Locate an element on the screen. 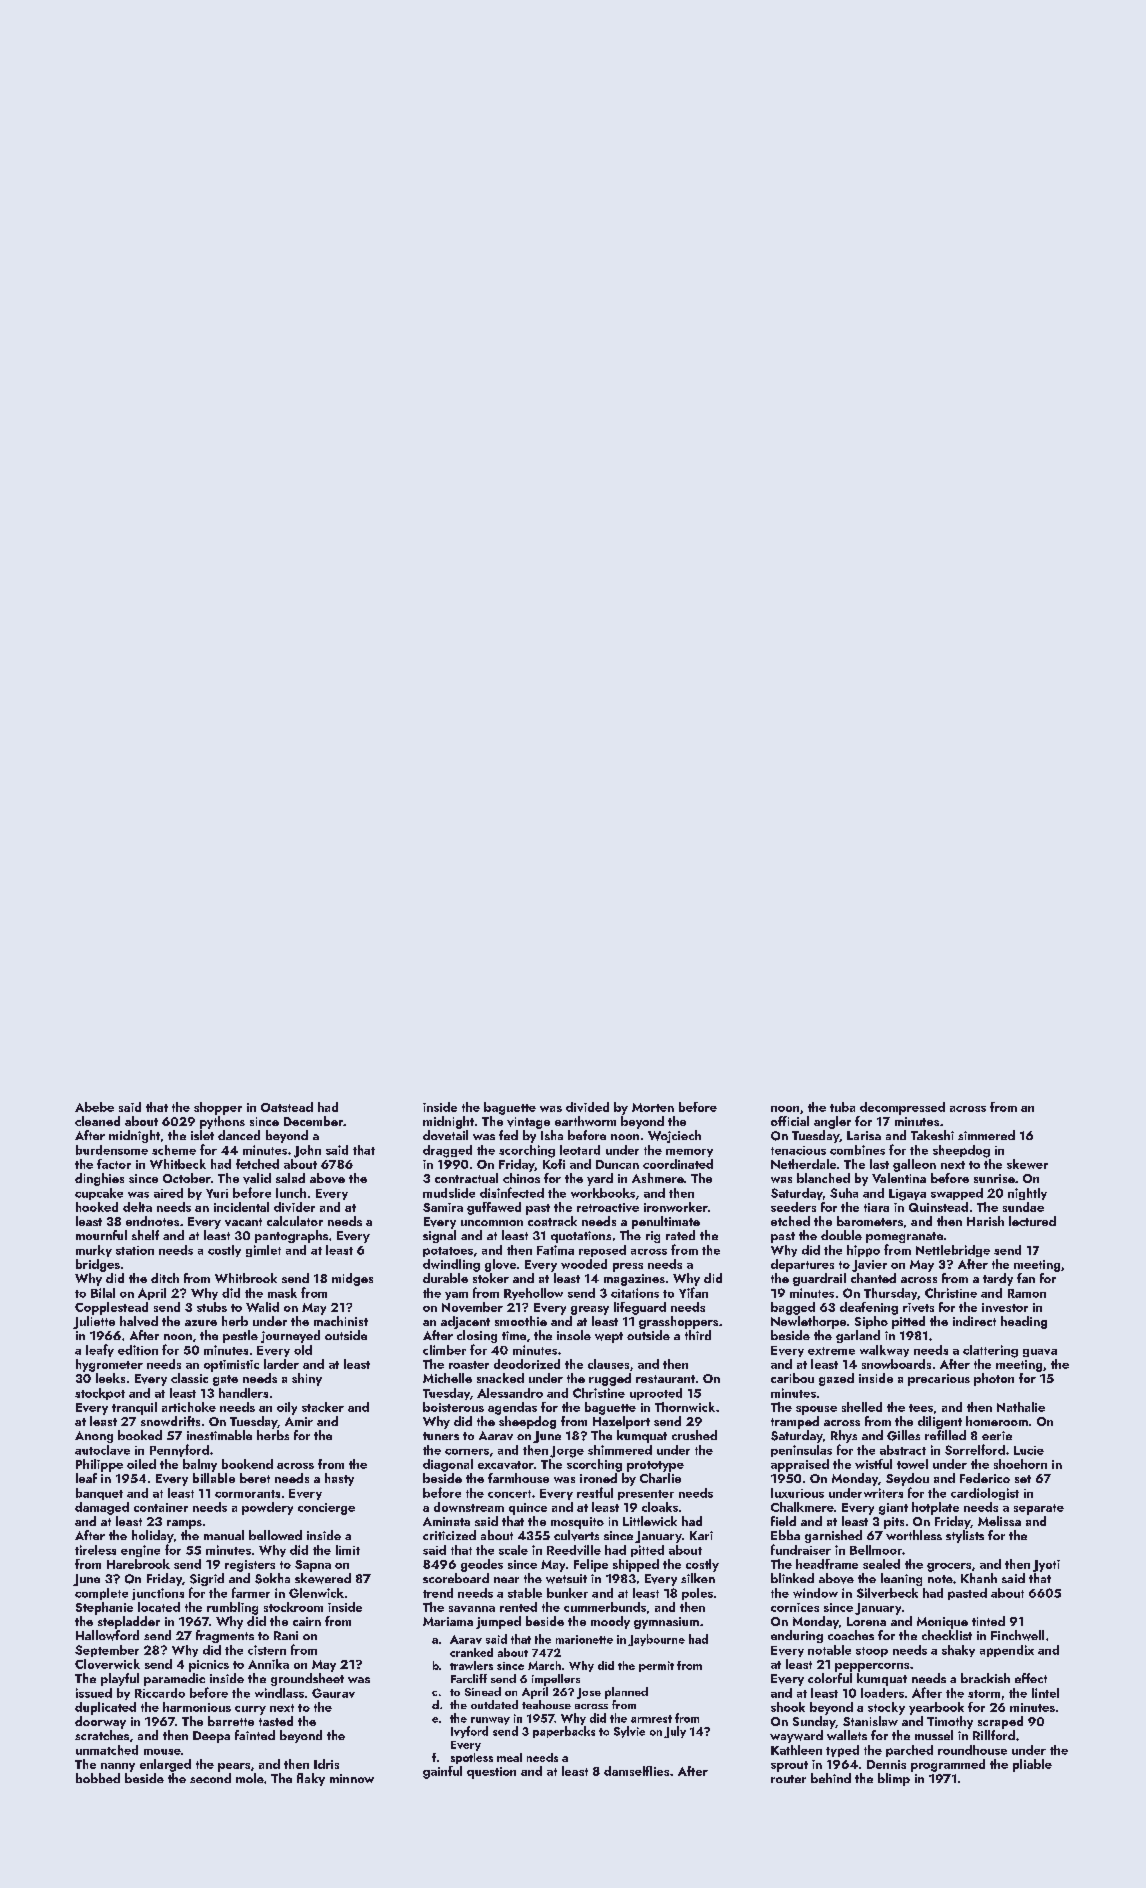 The height and width of the screenshot is (1888, 1146). stockpot is located at coordinates (100, 1394).
